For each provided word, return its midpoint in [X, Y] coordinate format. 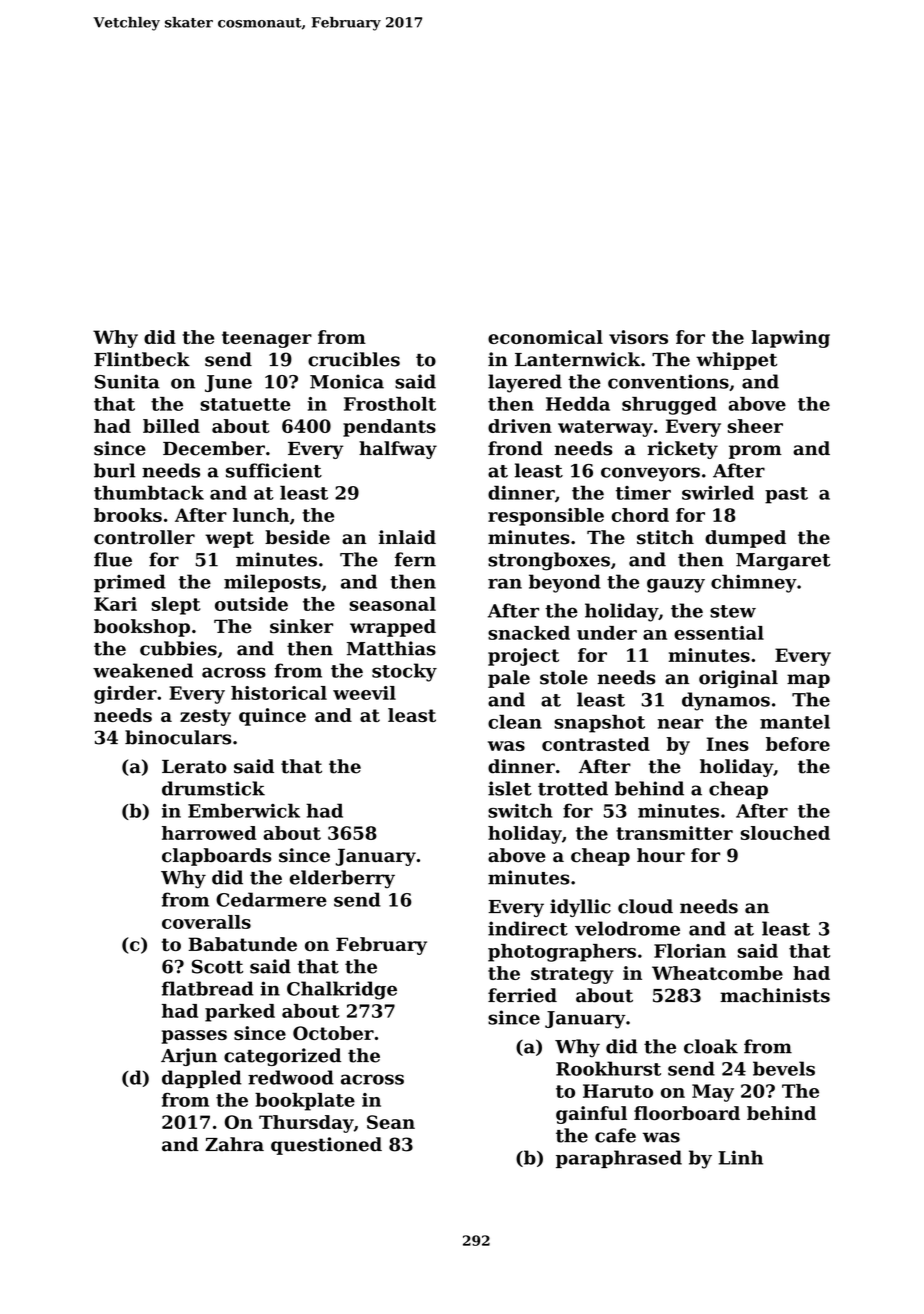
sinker [301, 626]
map [808, 681]
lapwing [791, 339]
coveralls [206, 922]
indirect [528, 928]
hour [661, 855]
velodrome [627, 928]
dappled [202, 1079]
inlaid [407, 537]
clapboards [217, 857]
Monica [347, 381]
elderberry [342, 879]
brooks [128, 515]
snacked [529, 633]
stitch [665, 537]
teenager [267, 339]
